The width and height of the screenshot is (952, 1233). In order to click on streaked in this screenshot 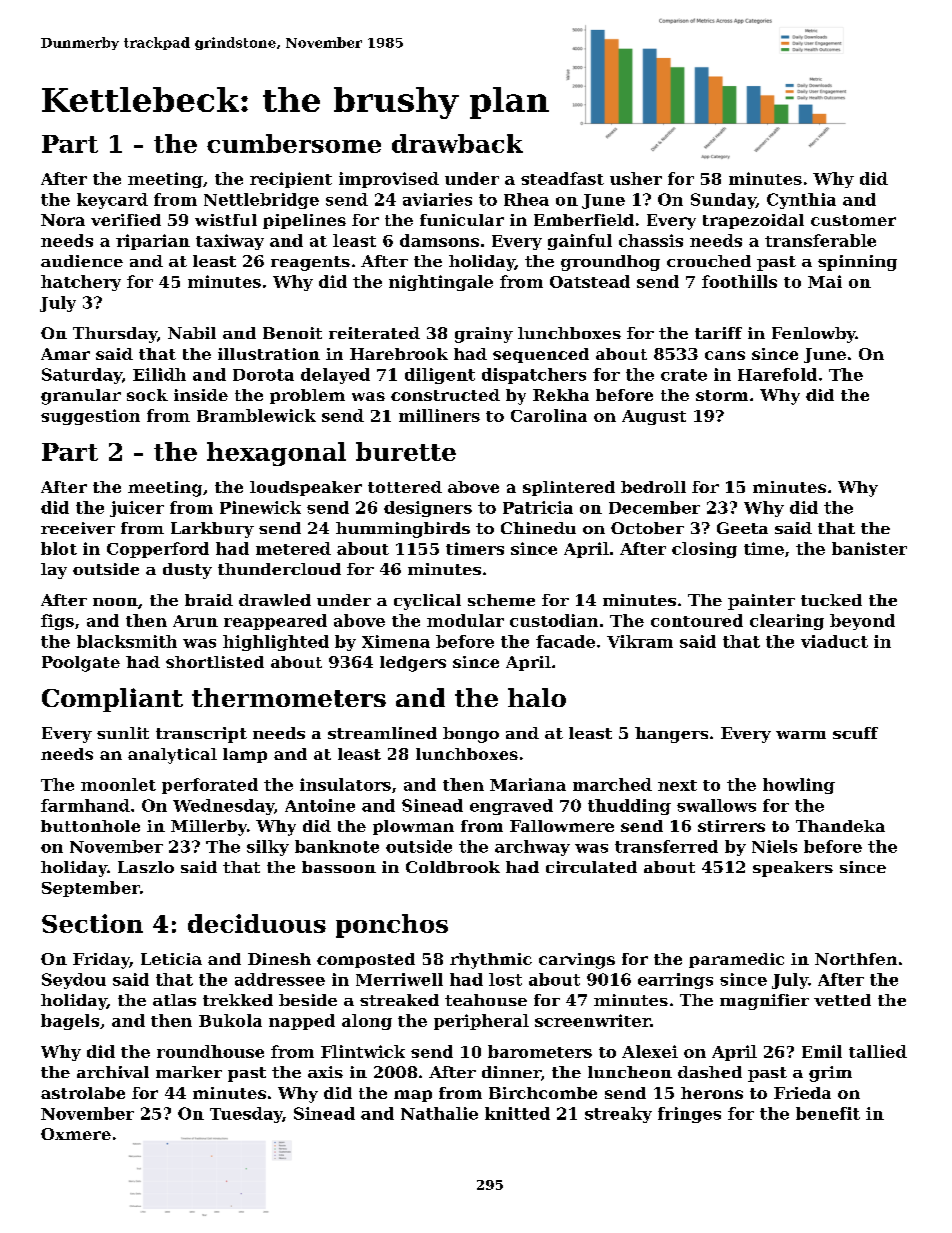, I will do `click(399, 1000)`.
